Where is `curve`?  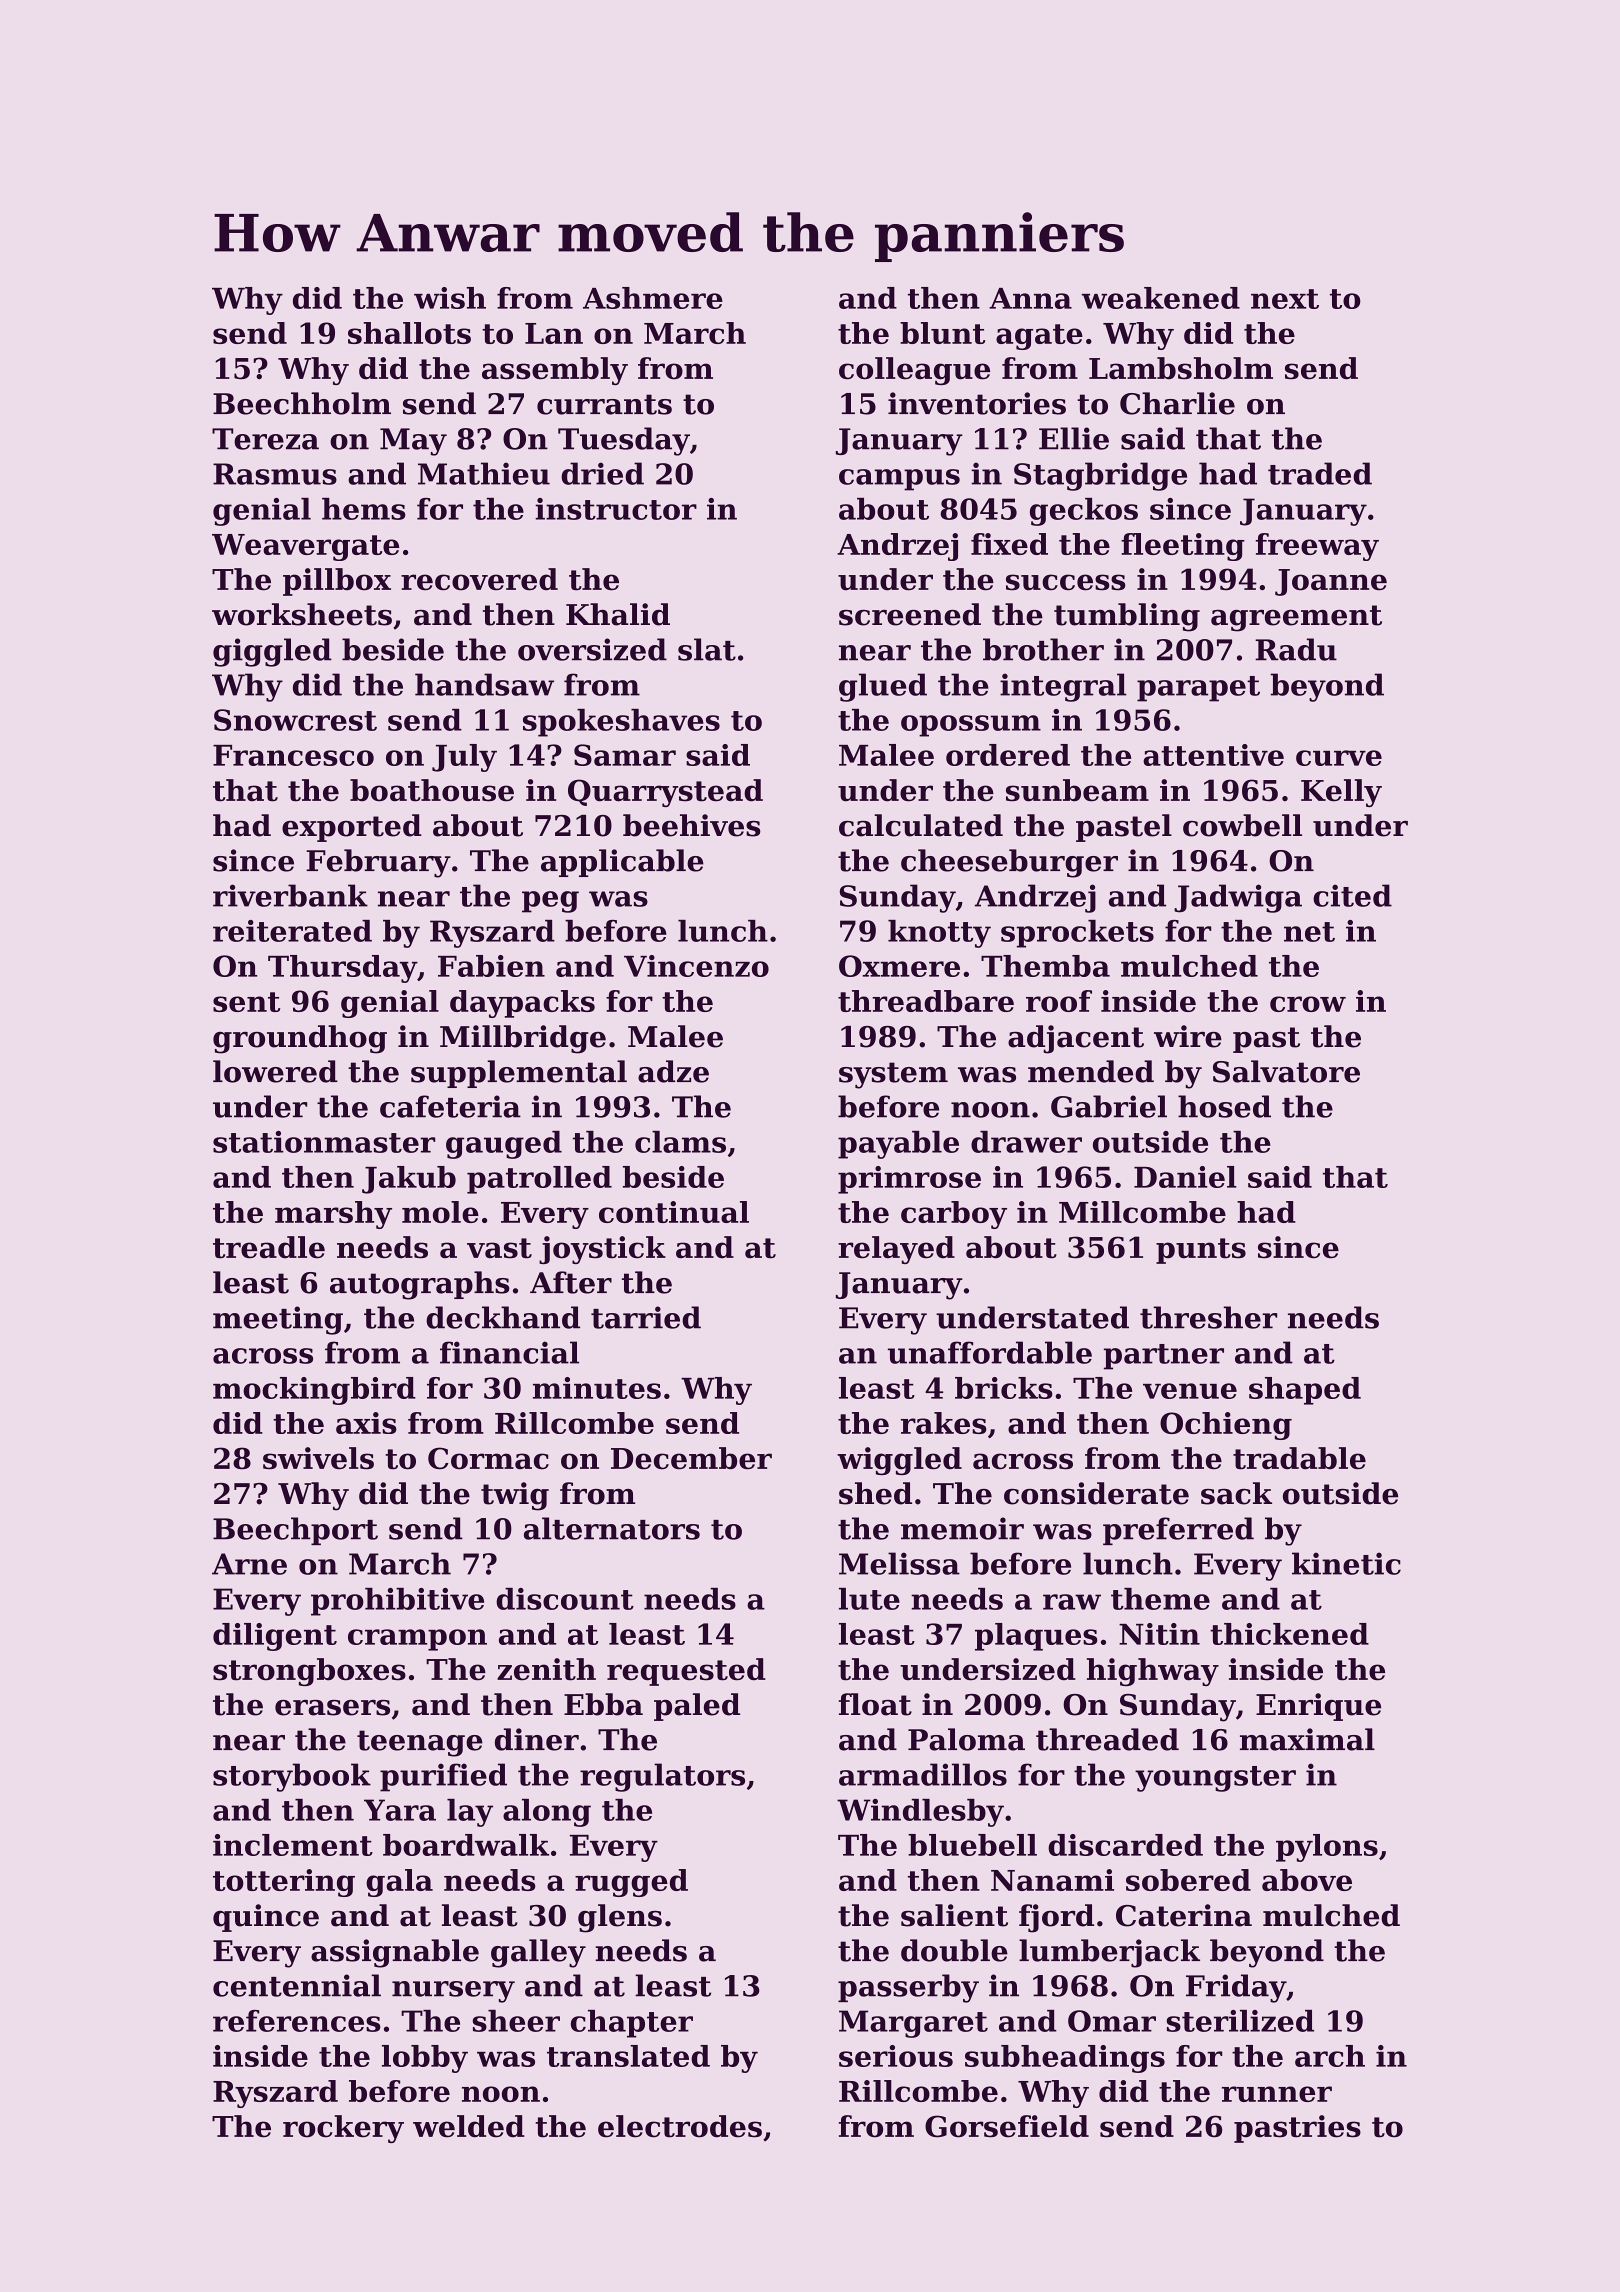
curve is located at coordinates (1339, 758).
